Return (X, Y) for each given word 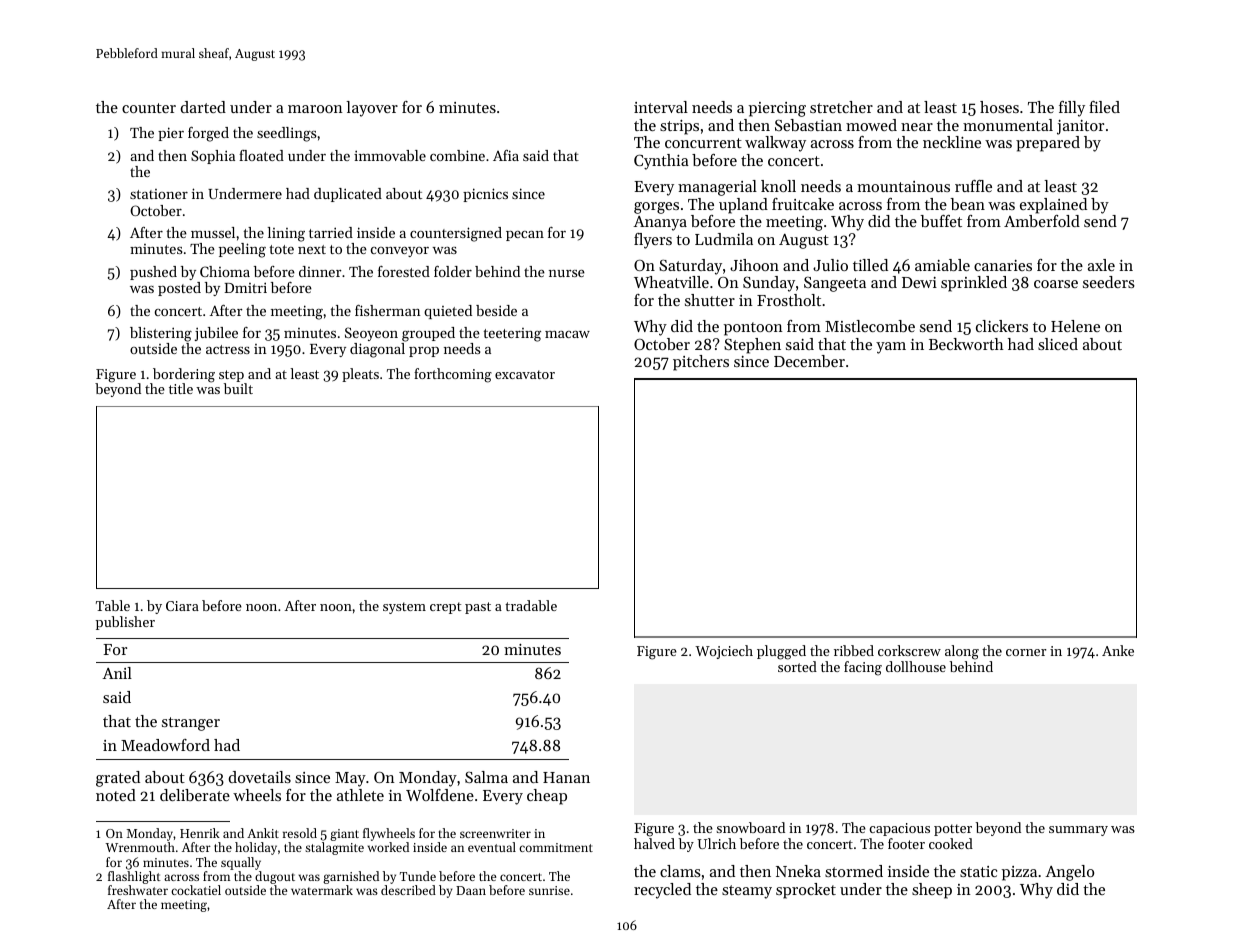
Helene (1075, 326)
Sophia (213, 157)
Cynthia (661, 162)
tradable (531, 605)
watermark (322, 890)
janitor (1080, 127)
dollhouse (916, 666)
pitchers (701, 363)
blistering (161, 334)
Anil (117, 673)
